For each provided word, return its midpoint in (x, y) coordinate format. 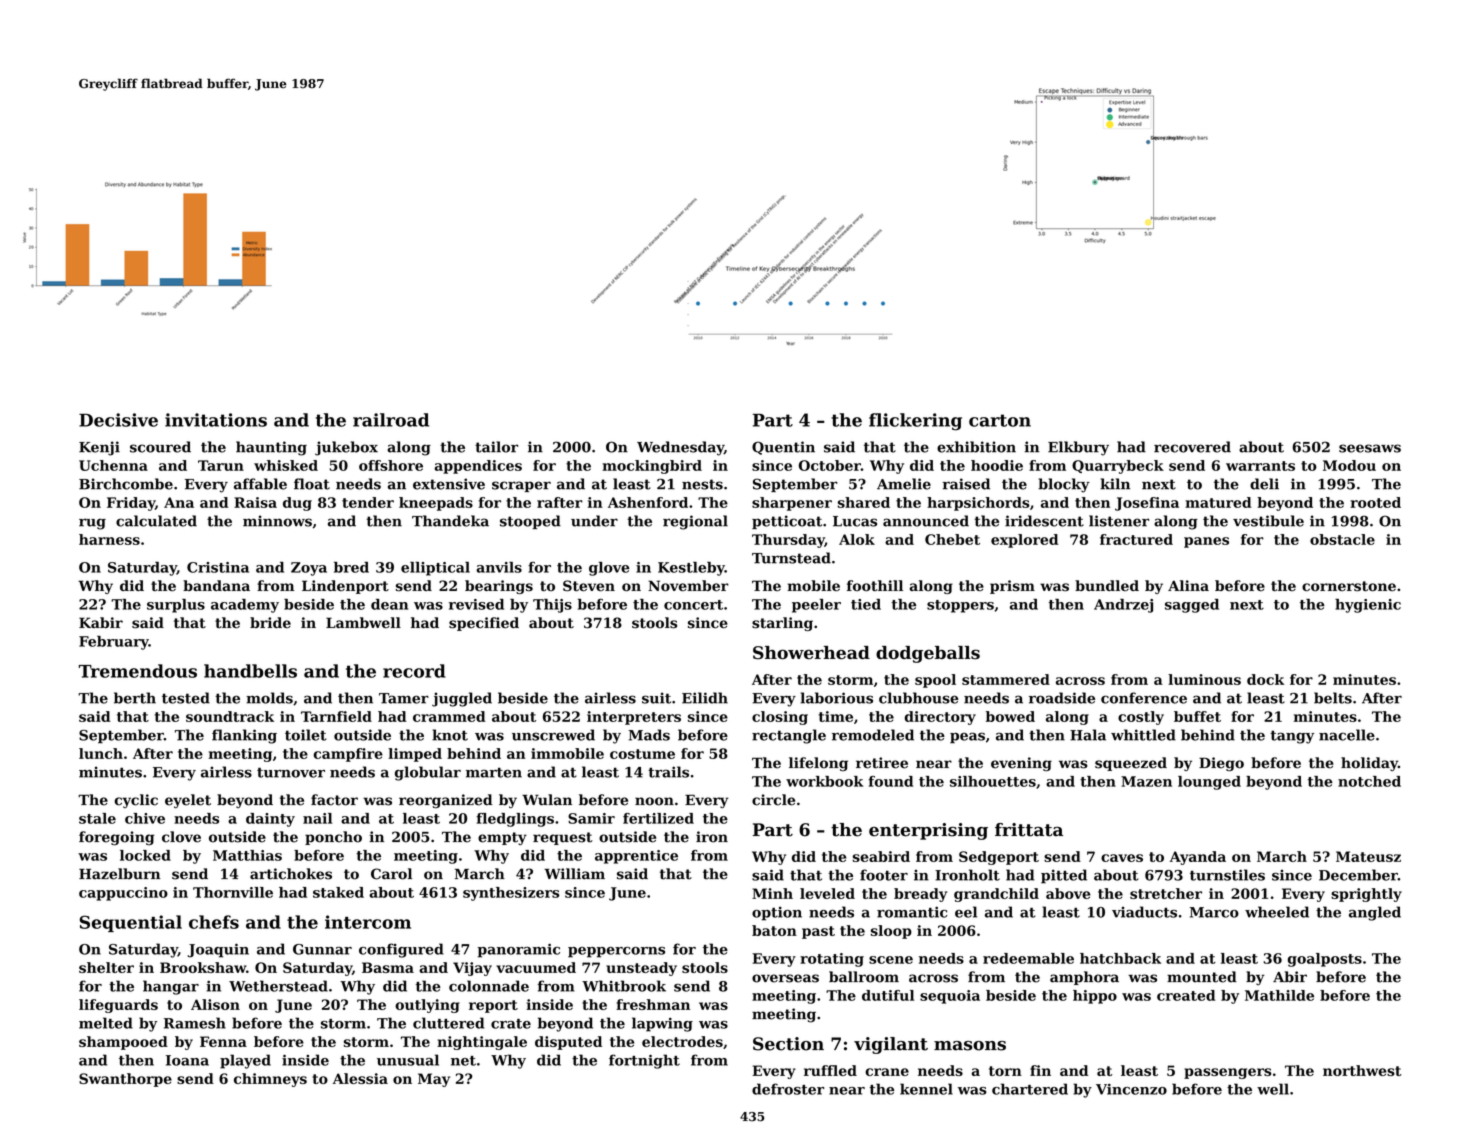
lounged (1209, 783)
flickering (915, 422)
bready (920, 895)
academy (245, 606)
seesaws (1370, 448)
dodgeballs (928, 654)
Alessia (360, 1078)
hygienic (1368, 606)
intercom (368, 922)
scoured (160, 447)
